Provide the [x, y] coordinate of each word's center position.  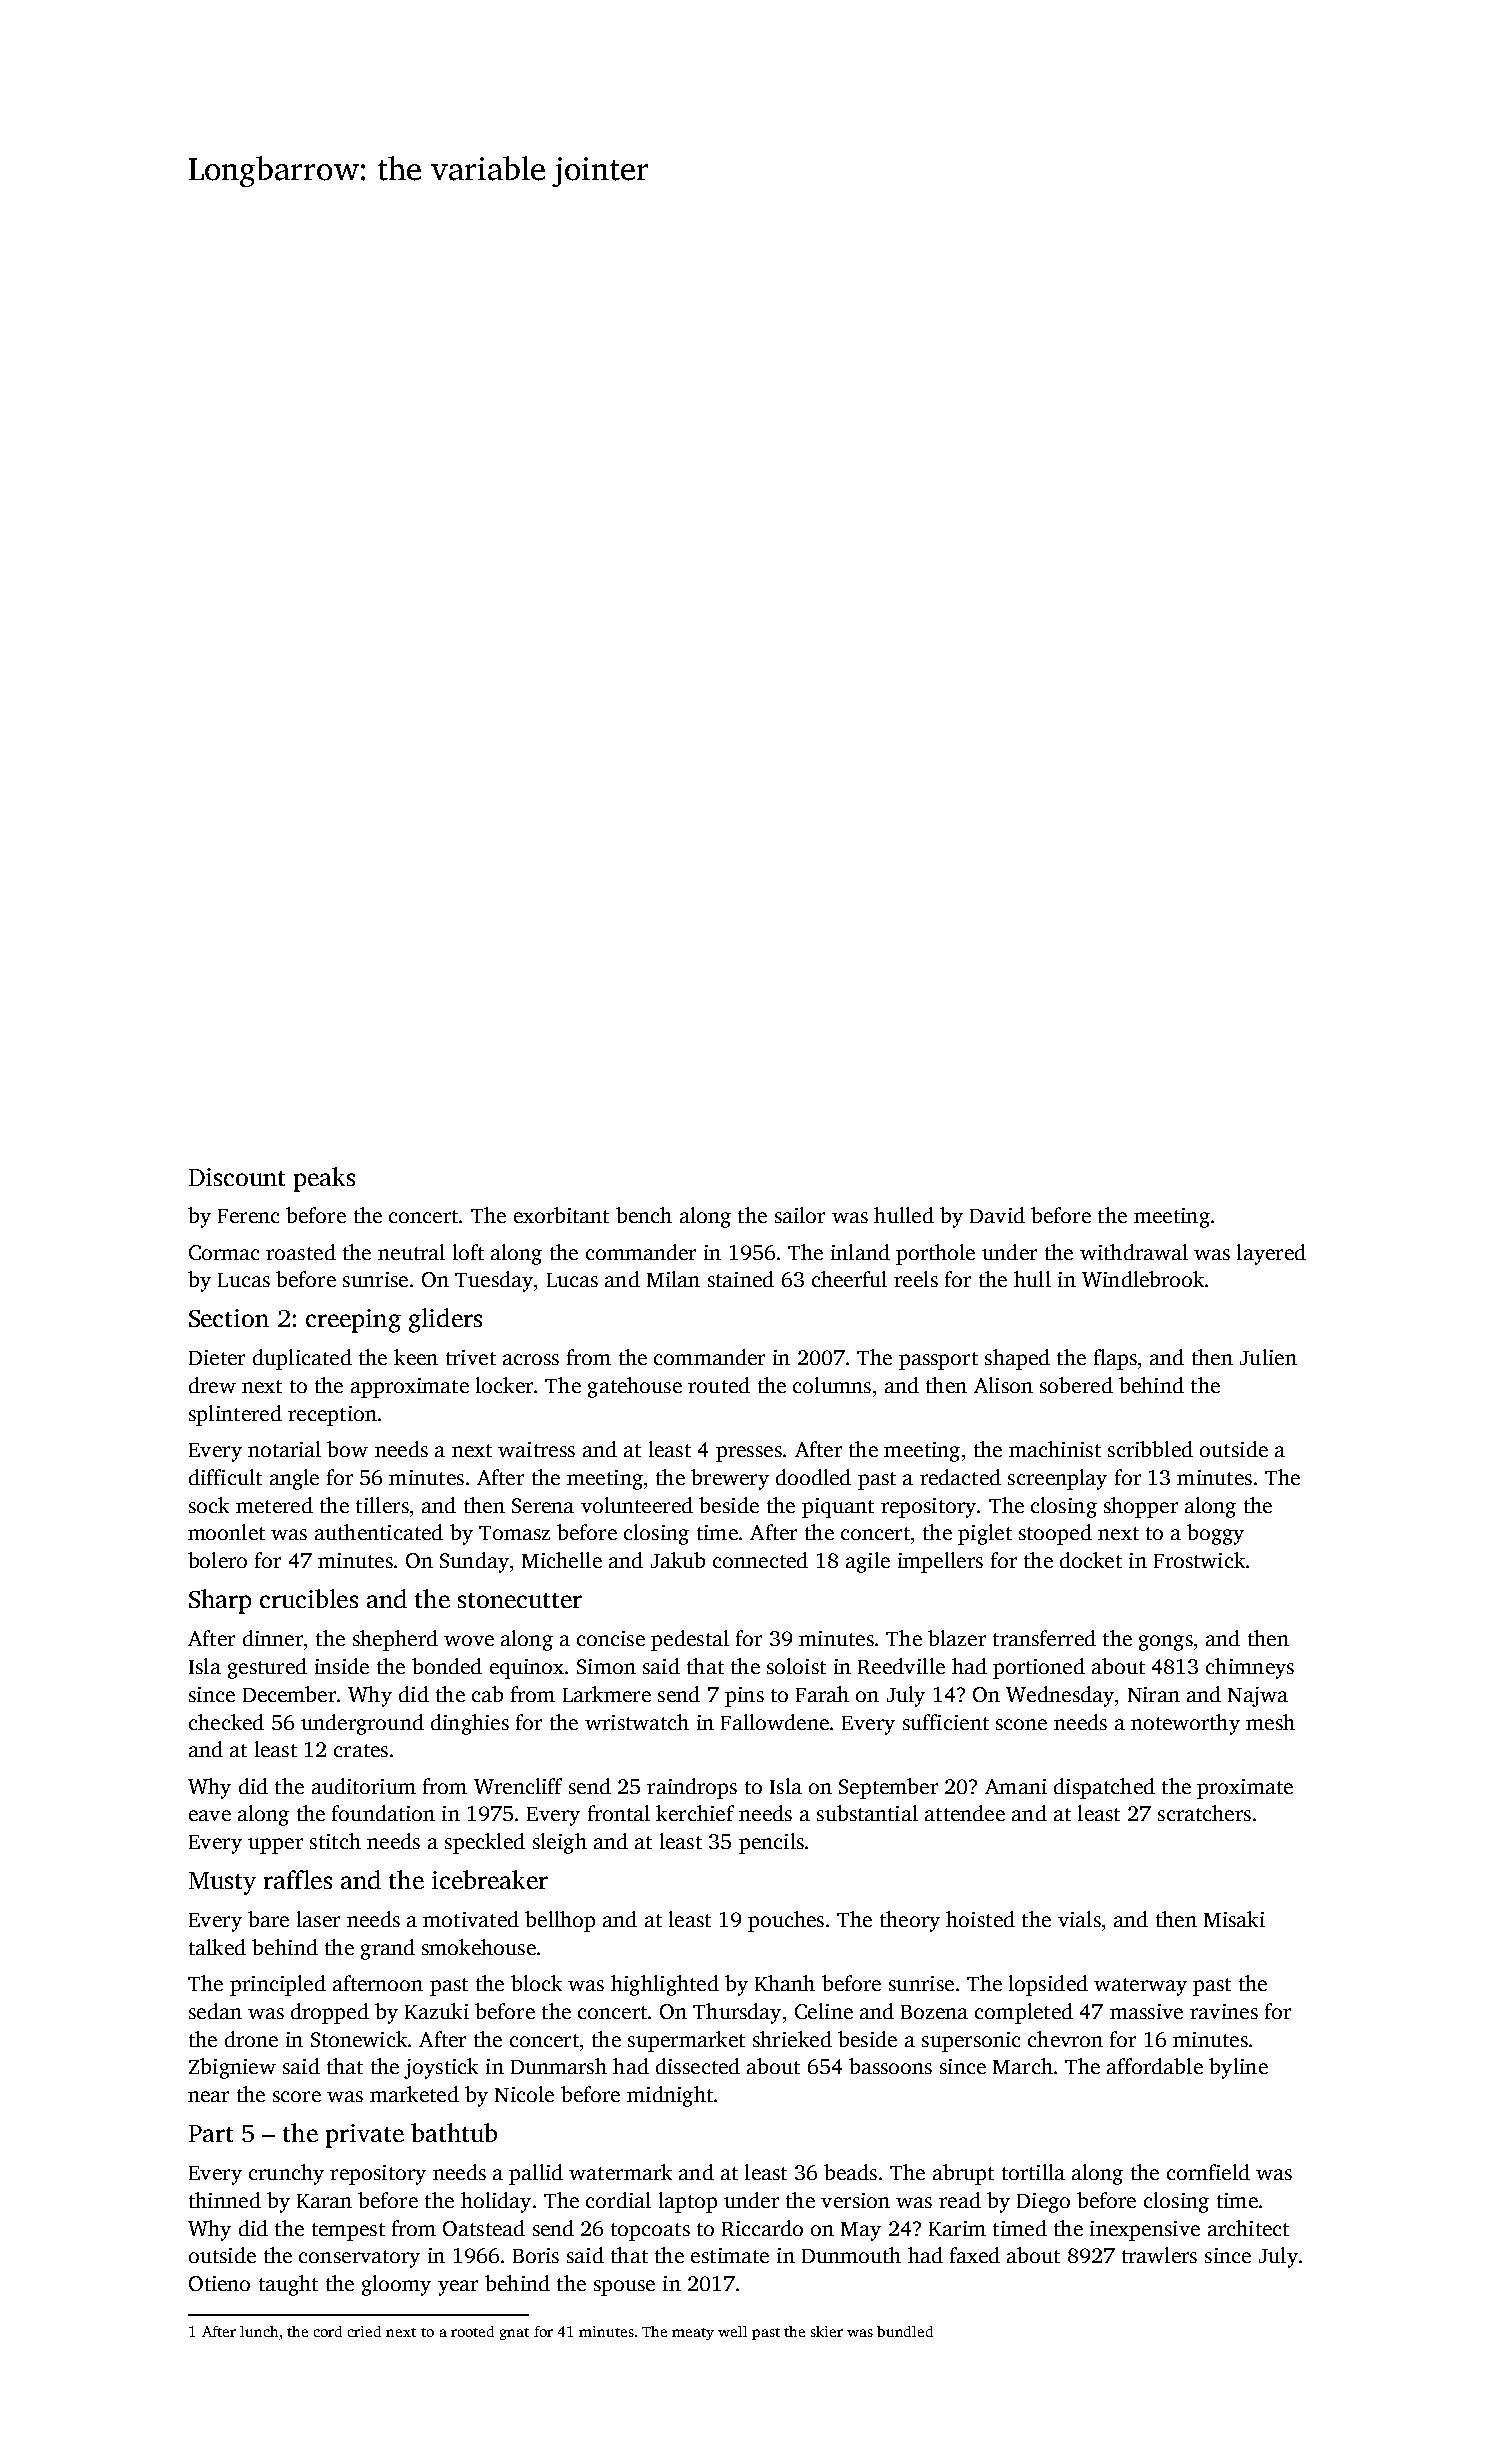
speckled [485, 1843]
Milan [673, 1279]
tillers [382, 1505]
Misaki [1234, 1919]
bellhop [560, 1921]
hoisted [980, 1919]
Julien [1268, 1357]
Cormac [224, 1252]
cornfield [1208, 2172]
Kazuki [437, 2011]
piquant [838, 1508]
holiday [496, 2202]
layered [1271, 1254]
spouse [624, 2288]
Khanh [785, 1983]
